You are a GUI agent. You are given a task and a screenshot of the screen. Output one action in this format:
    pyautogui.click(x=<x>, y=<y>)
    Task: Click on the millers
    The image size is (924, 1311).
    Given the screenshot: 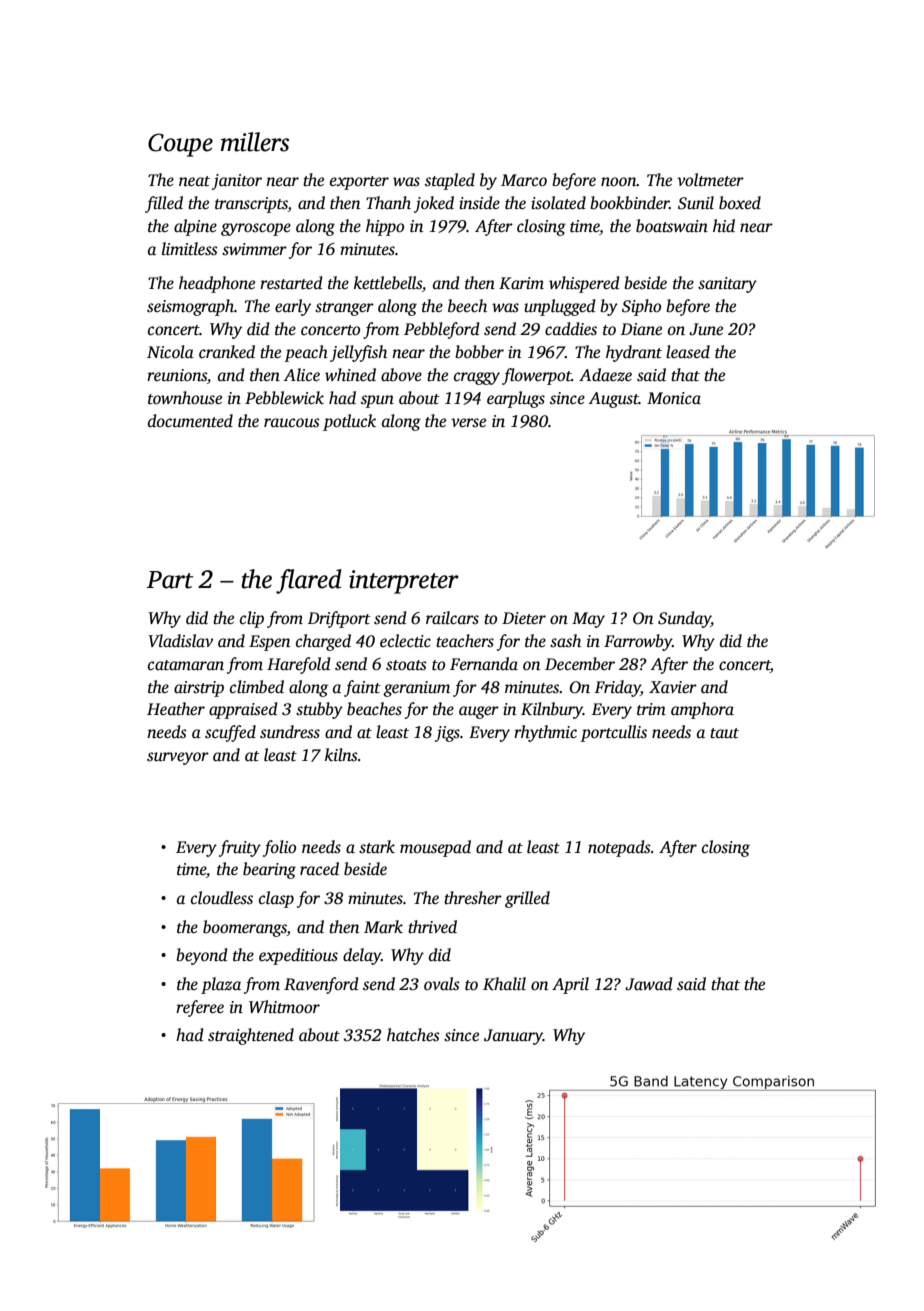 What is the action you would take?
    pyautogui.click(x=255, y=142)
